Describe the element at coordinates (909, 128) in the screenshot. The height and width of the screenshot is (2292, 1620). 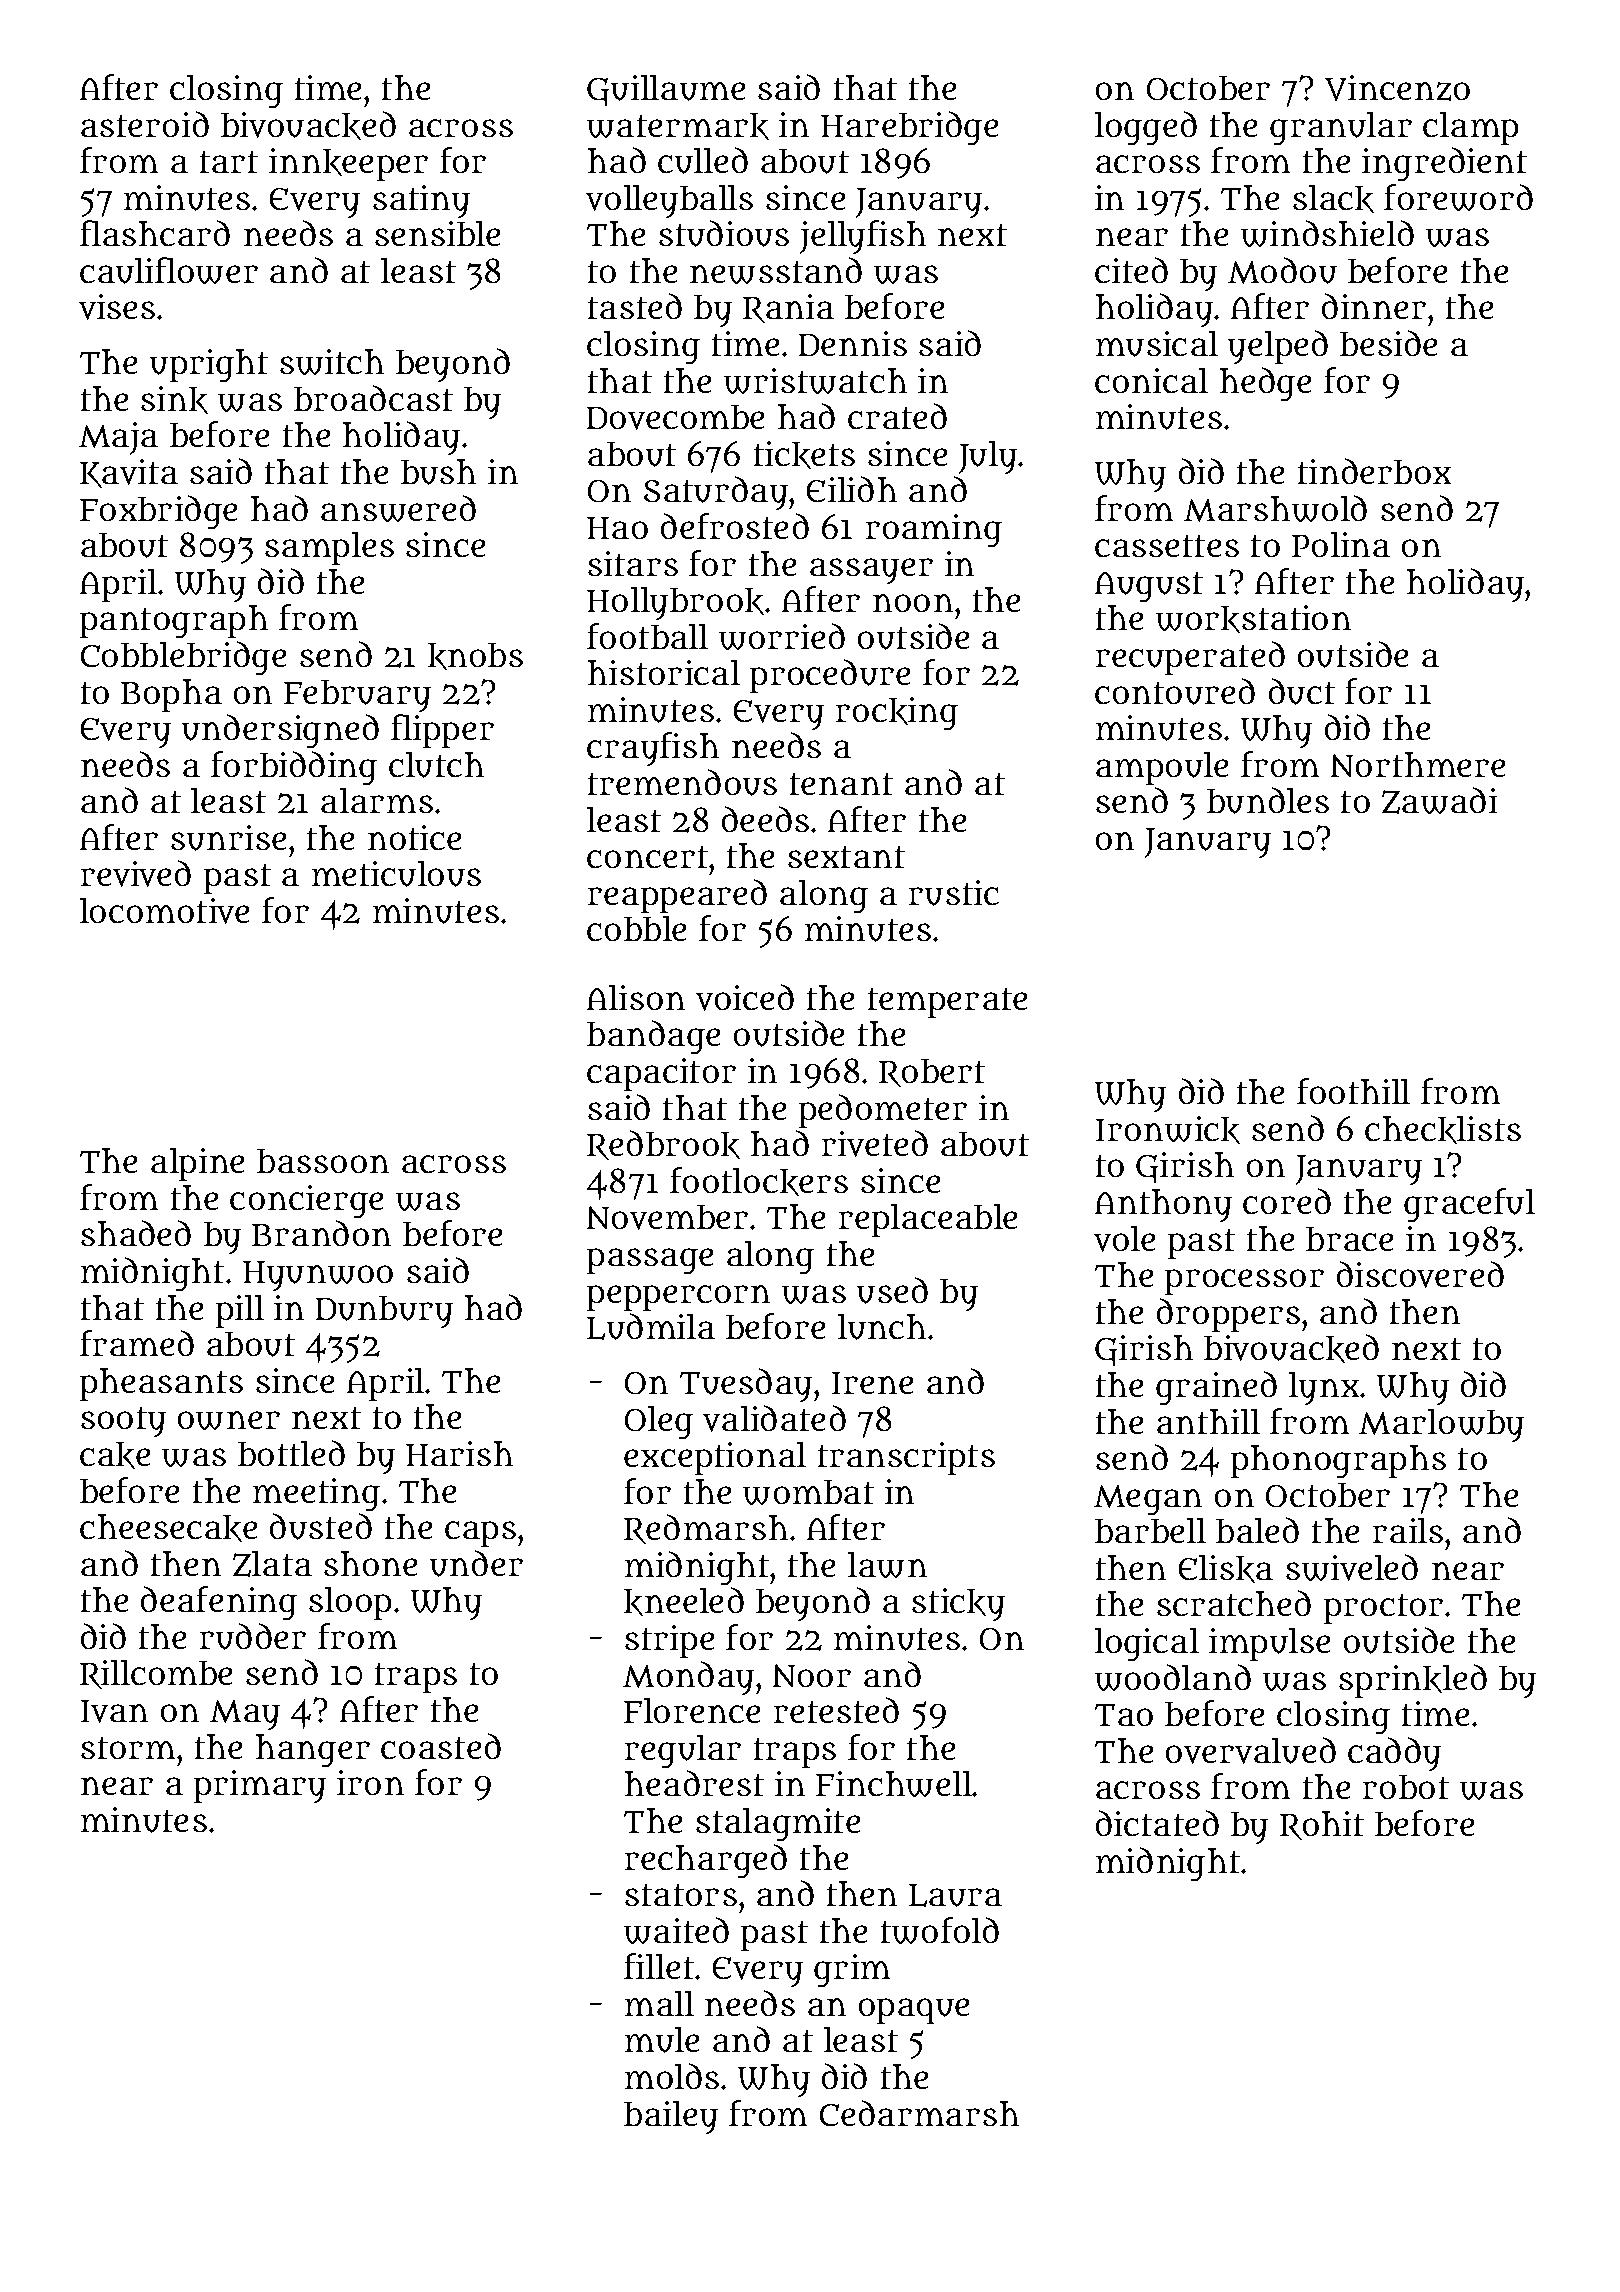
I see `Harebridge` at that location.
